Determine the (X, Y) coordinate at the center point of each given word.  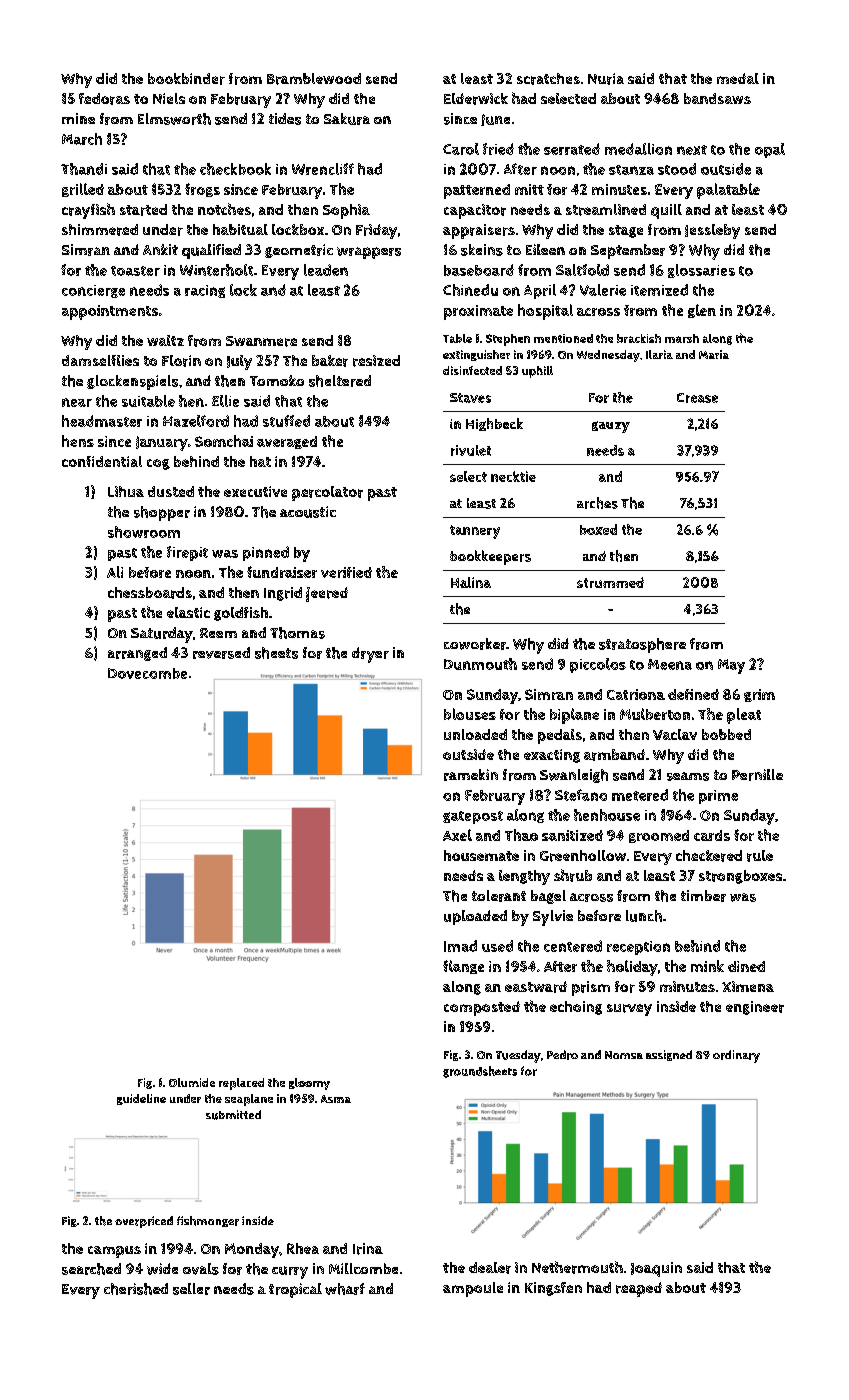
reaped (639, 1289)
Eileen (545, 249)
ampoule (473, 1289)
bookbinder (186, 79)
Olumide (192, 1082)
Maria (714, 354)
